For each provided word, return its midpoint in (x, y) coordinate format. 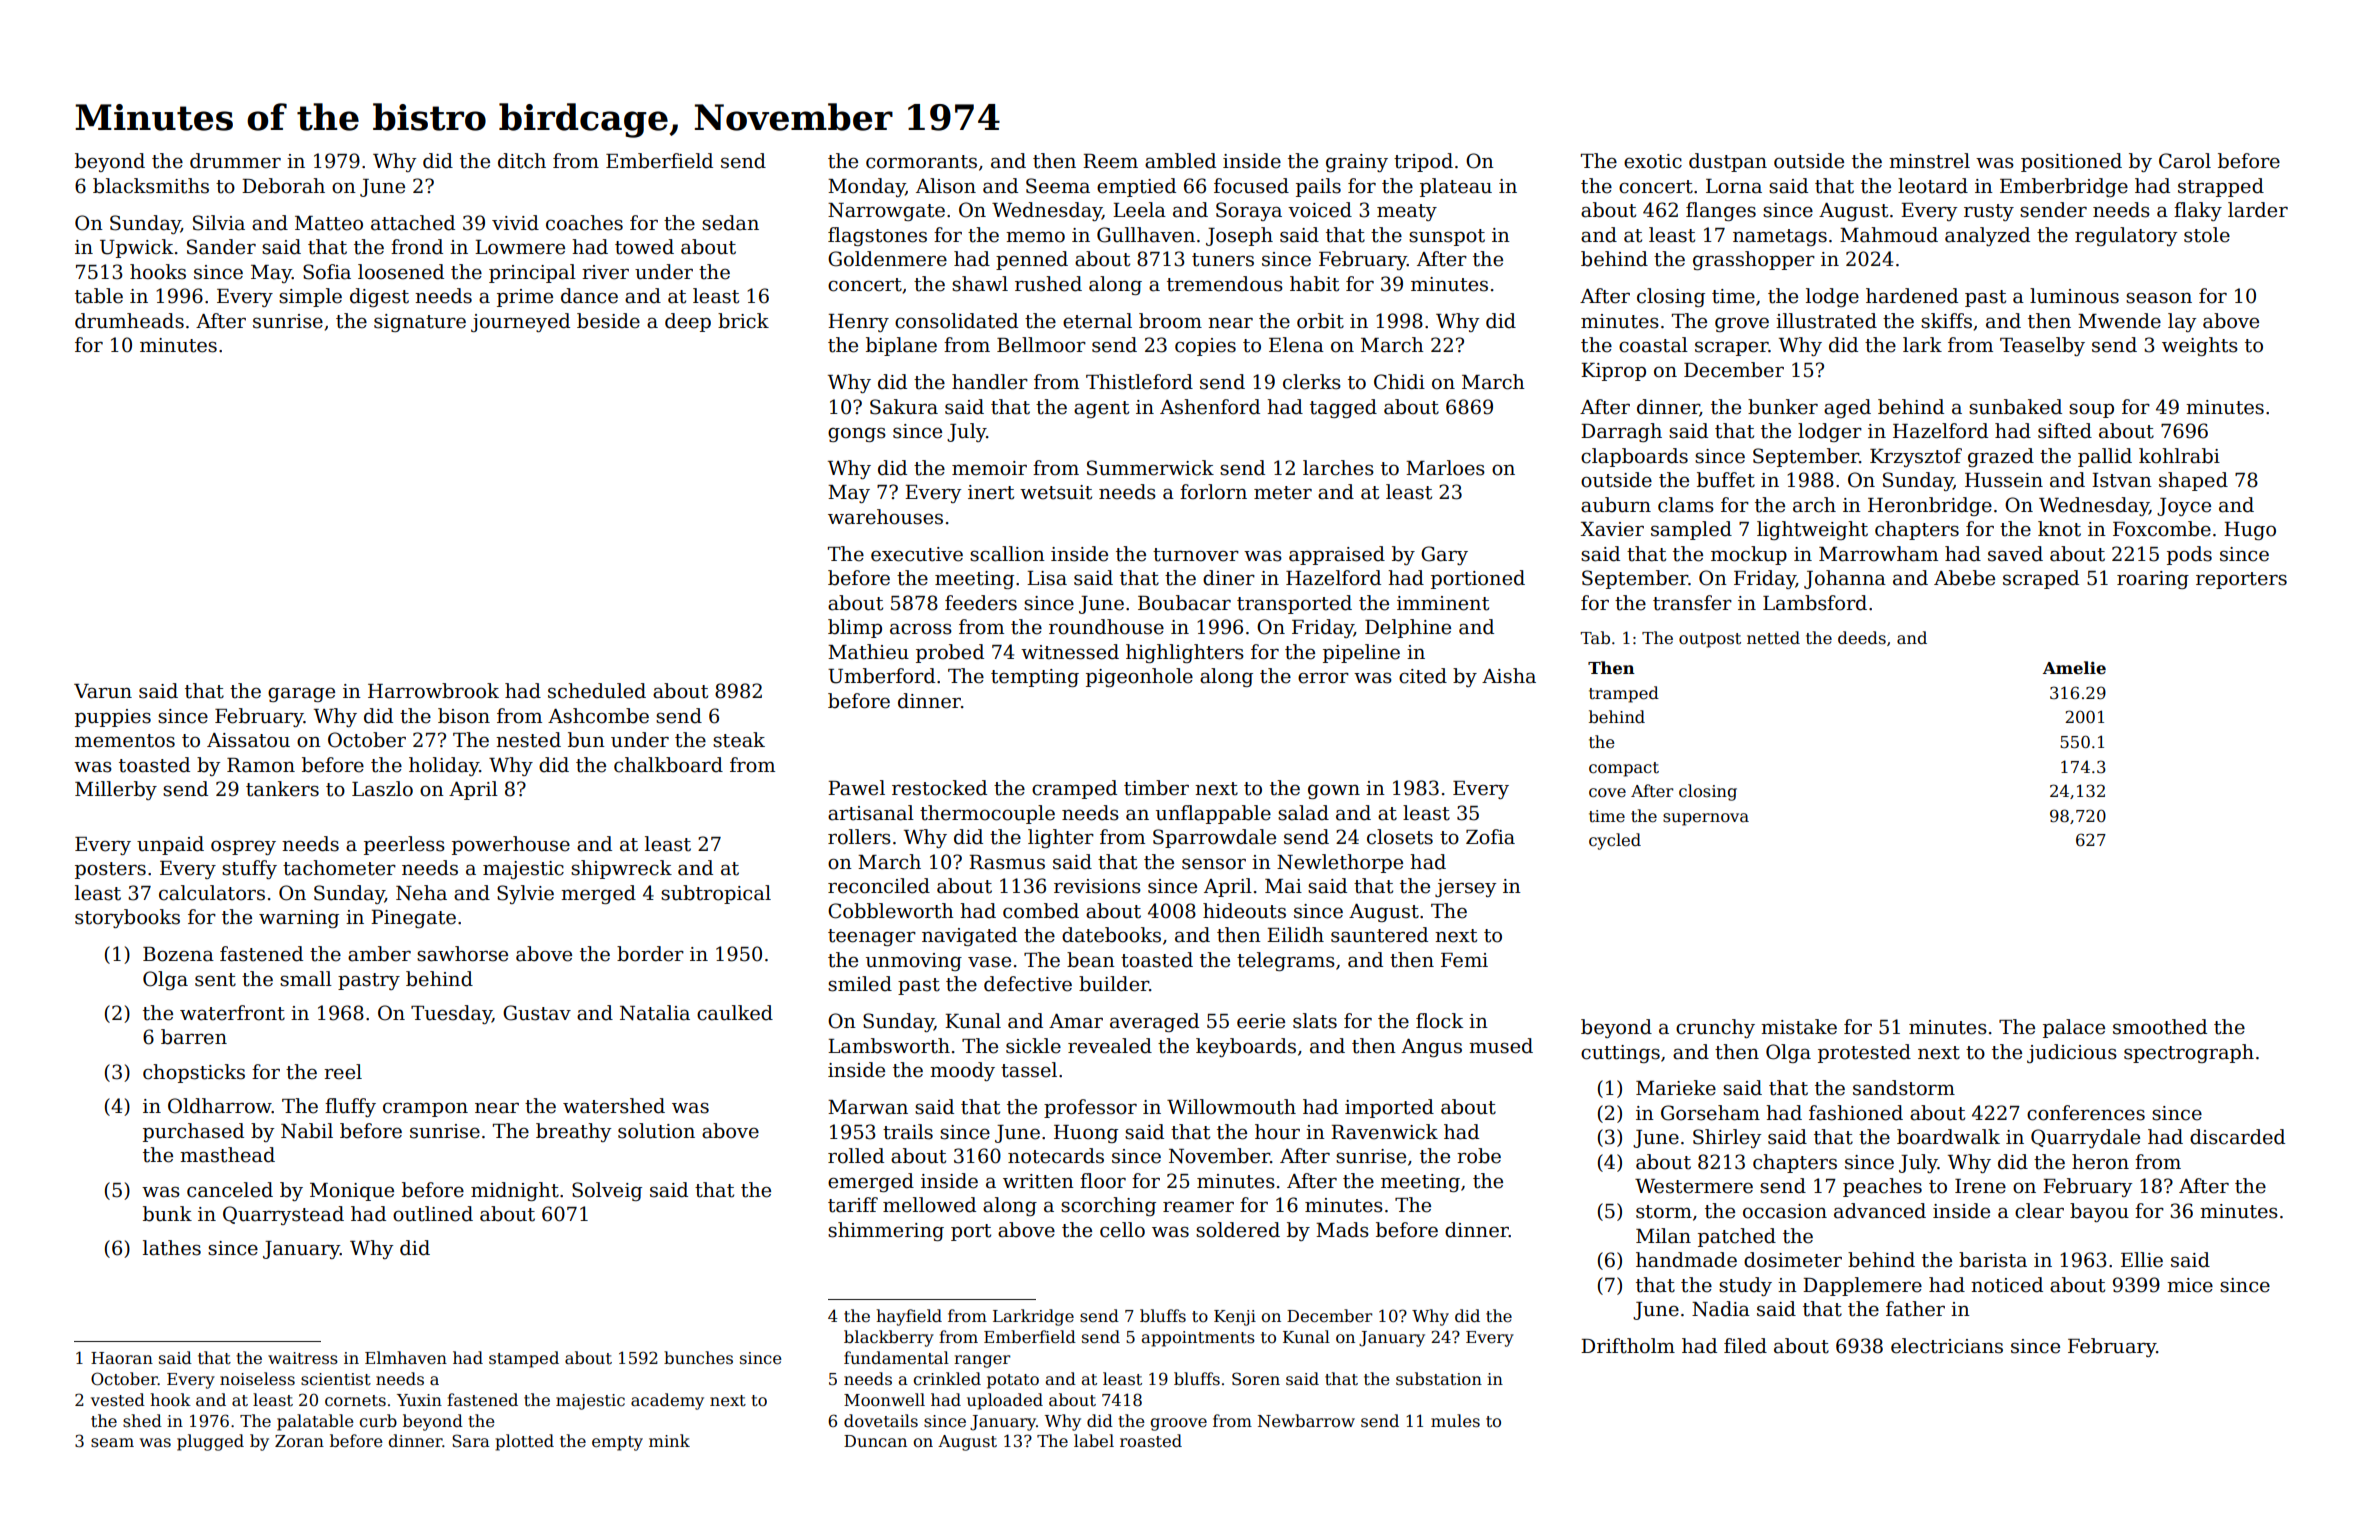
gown (1334, 791)
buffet (1726, 480)
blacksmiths (151, 186)
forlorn (1213, 492)
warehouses (885, 517)
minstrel (1929, 161)
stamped (524, 1359)
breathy (573, 1132)
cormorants (921, 162)
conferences (2086, 1113)
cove (1607, 793)
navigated (969, 936)
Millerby (116, 790)
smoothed (2160, 1027)
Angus (1431, 1048)
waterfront (232, 1013)
